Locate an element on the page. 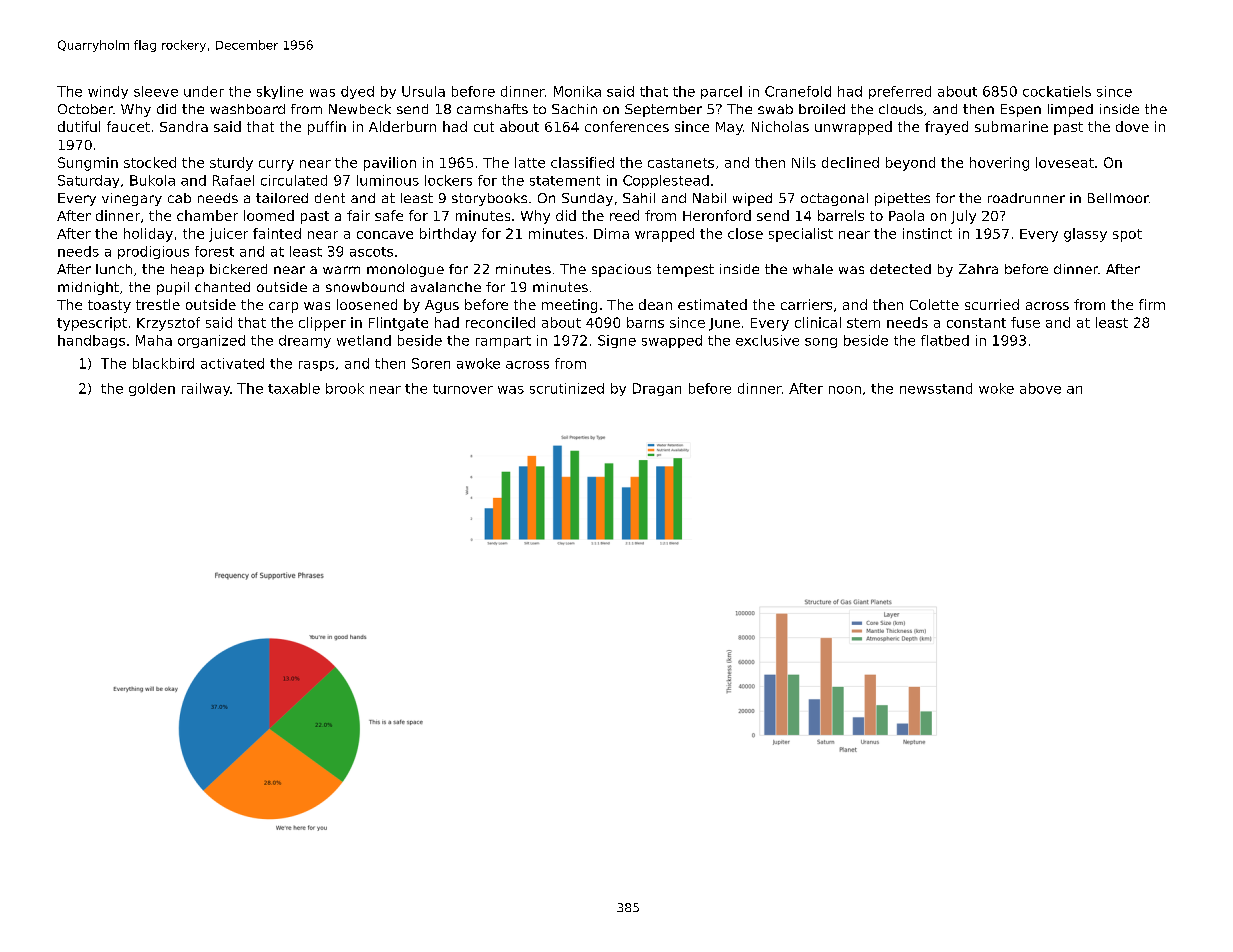 The image size is (1233, 952). detected is located at coordinates (900, 269).
